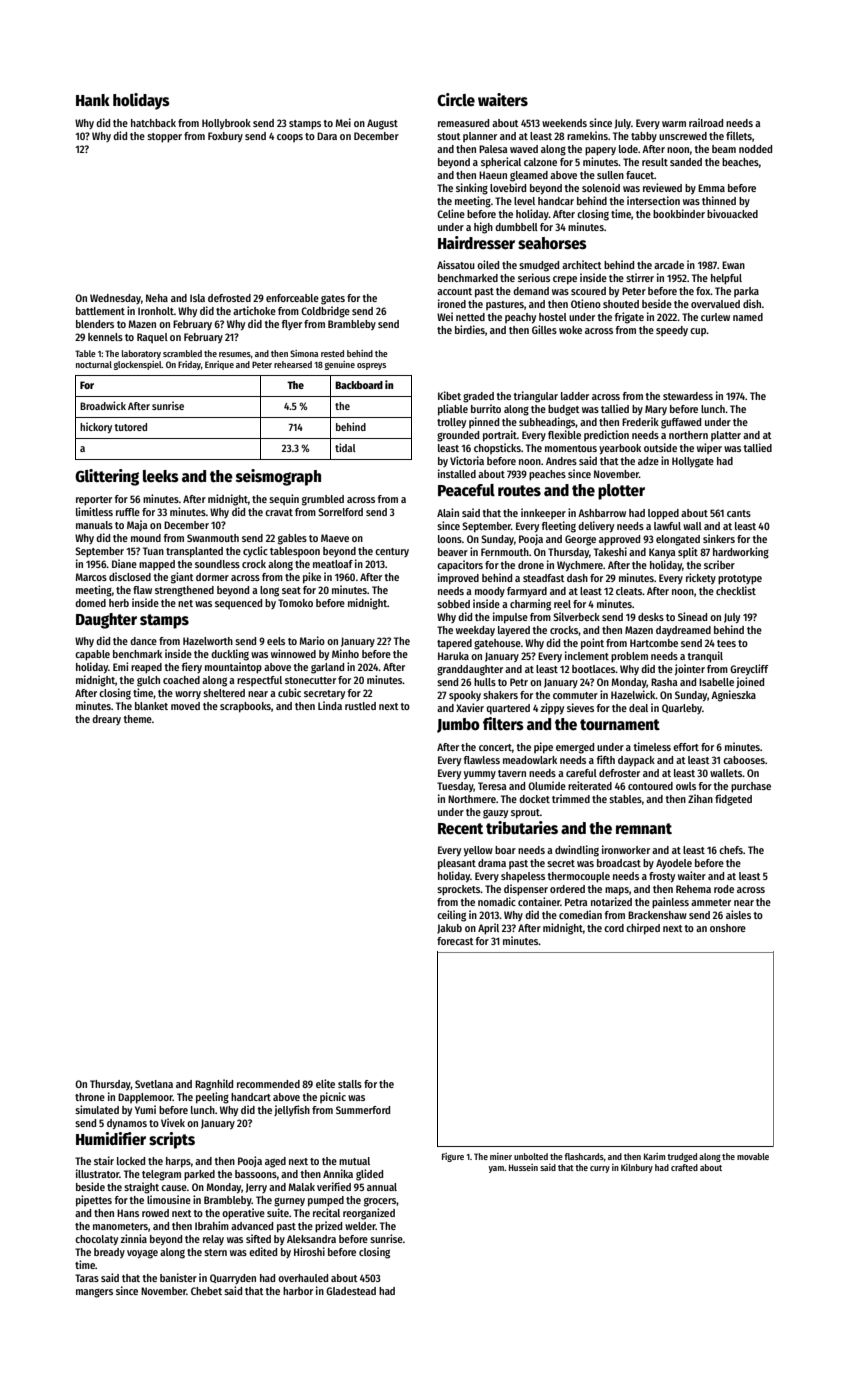 This document has width=849, height=1400. I want to click on birdies, so click(470, 329).
